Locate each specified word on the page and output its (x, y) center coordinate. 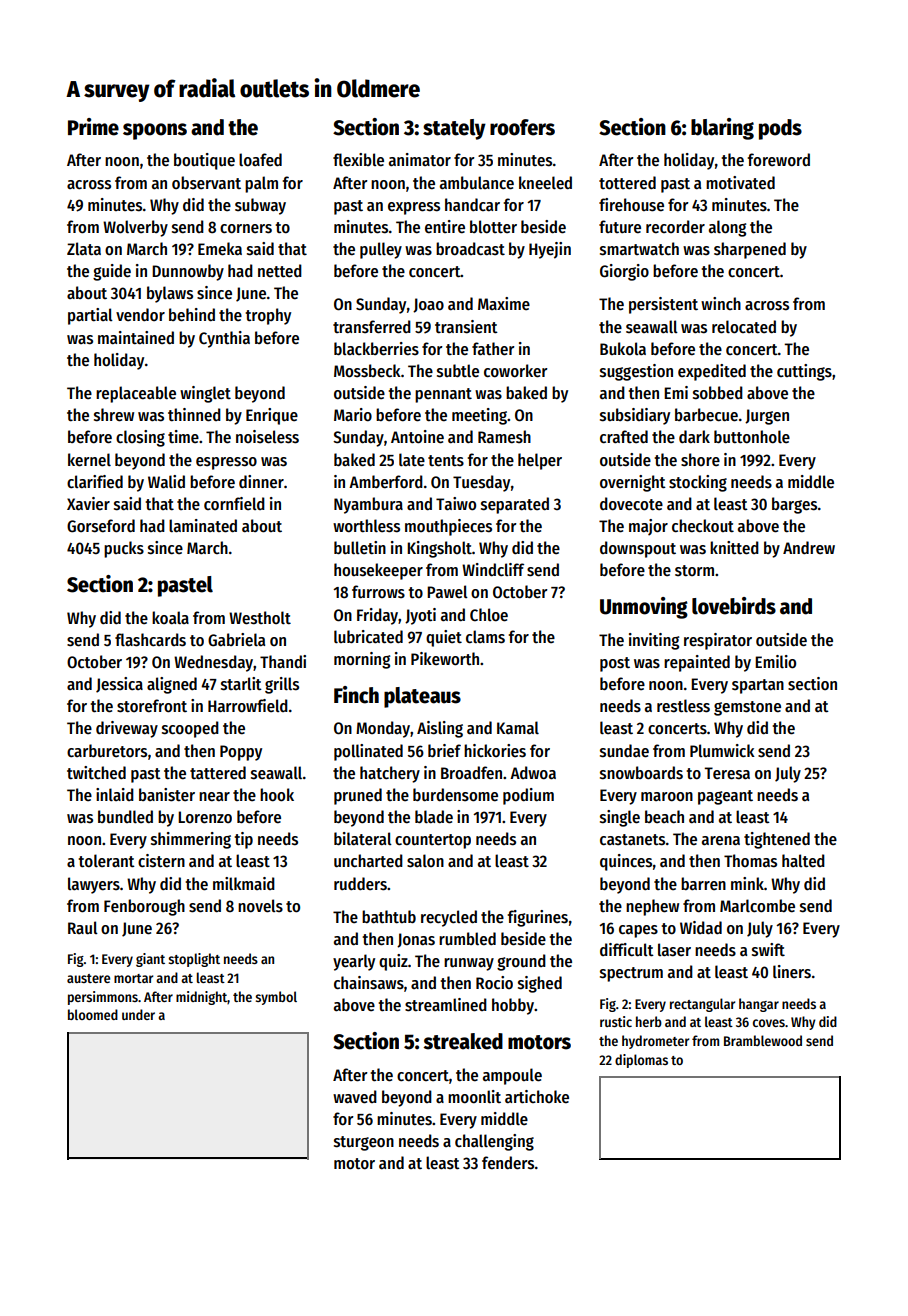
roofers (522, 127)
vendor (140, 315)
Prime (93, 127)
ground (521, 962)
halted (803, 861)
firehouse (631, 205)
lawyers (94, 885)
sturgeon (364, 1143)
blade (434, 817)
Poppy (241, 753)
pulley (381, 250)
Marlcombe (757, 906)
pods (780, 129)
